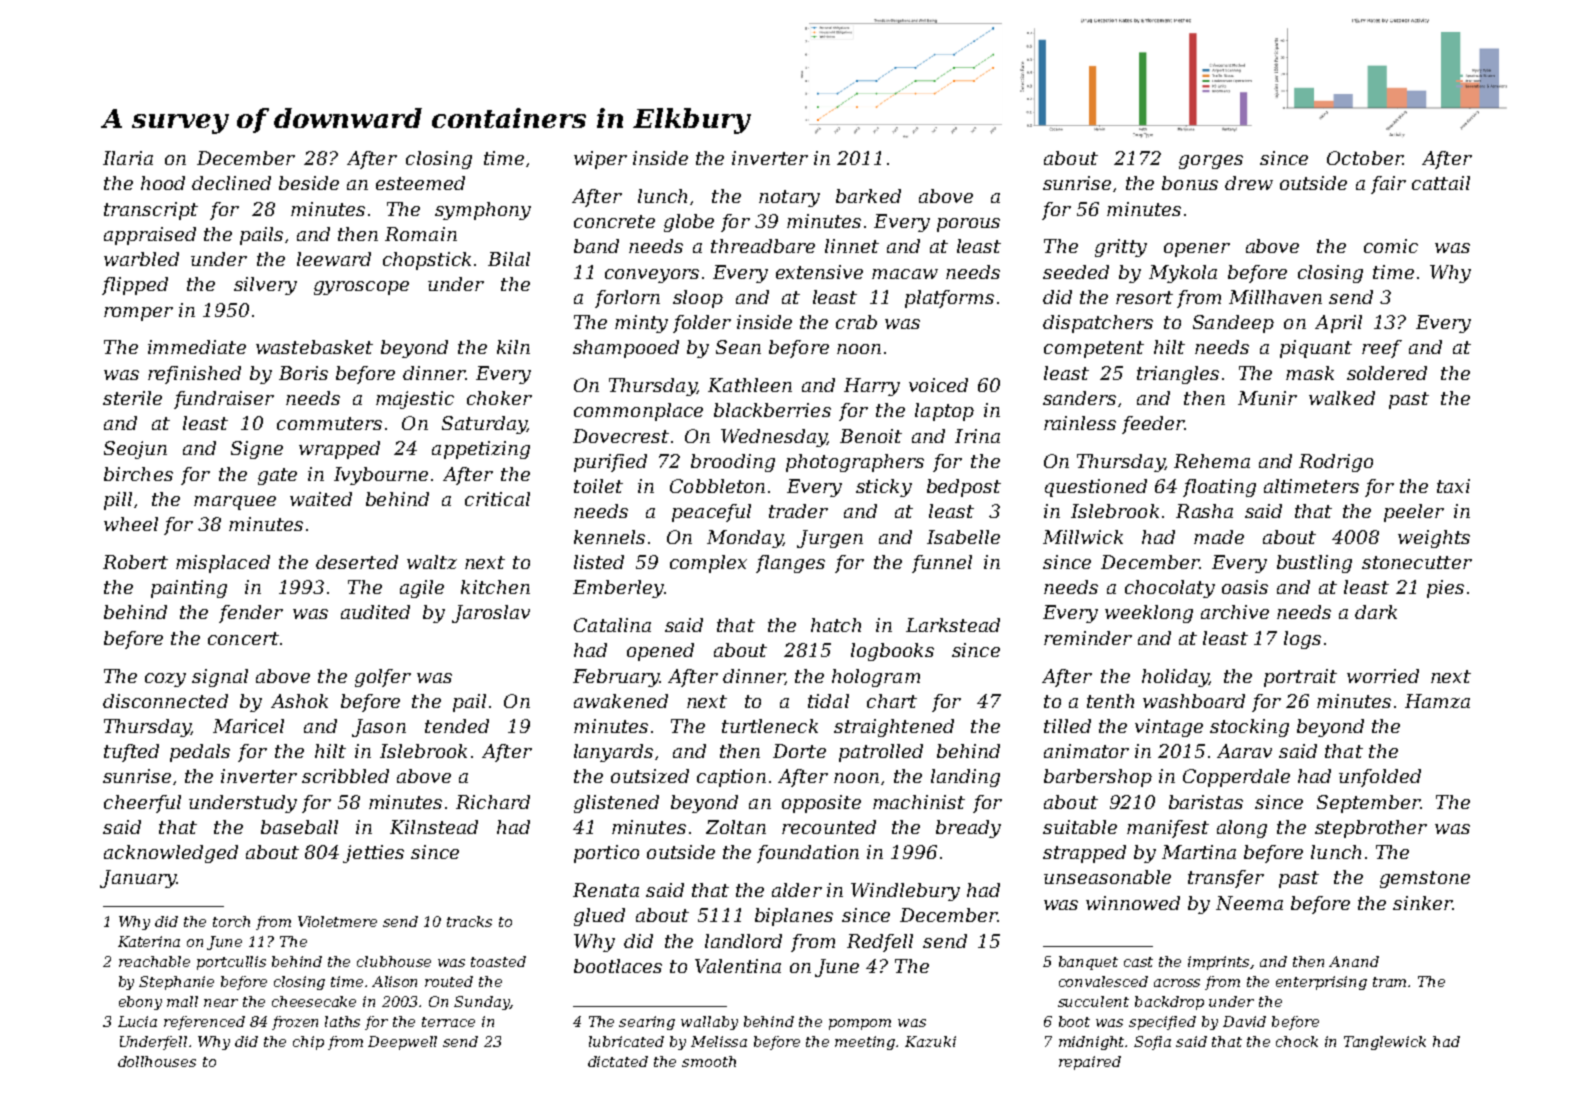 The width and height of the screenshot is (1574, 1113). What do you see at coordinates (1211, 162) in the screenshot?
I see `gorges` at bounding box center [1211, 162].
